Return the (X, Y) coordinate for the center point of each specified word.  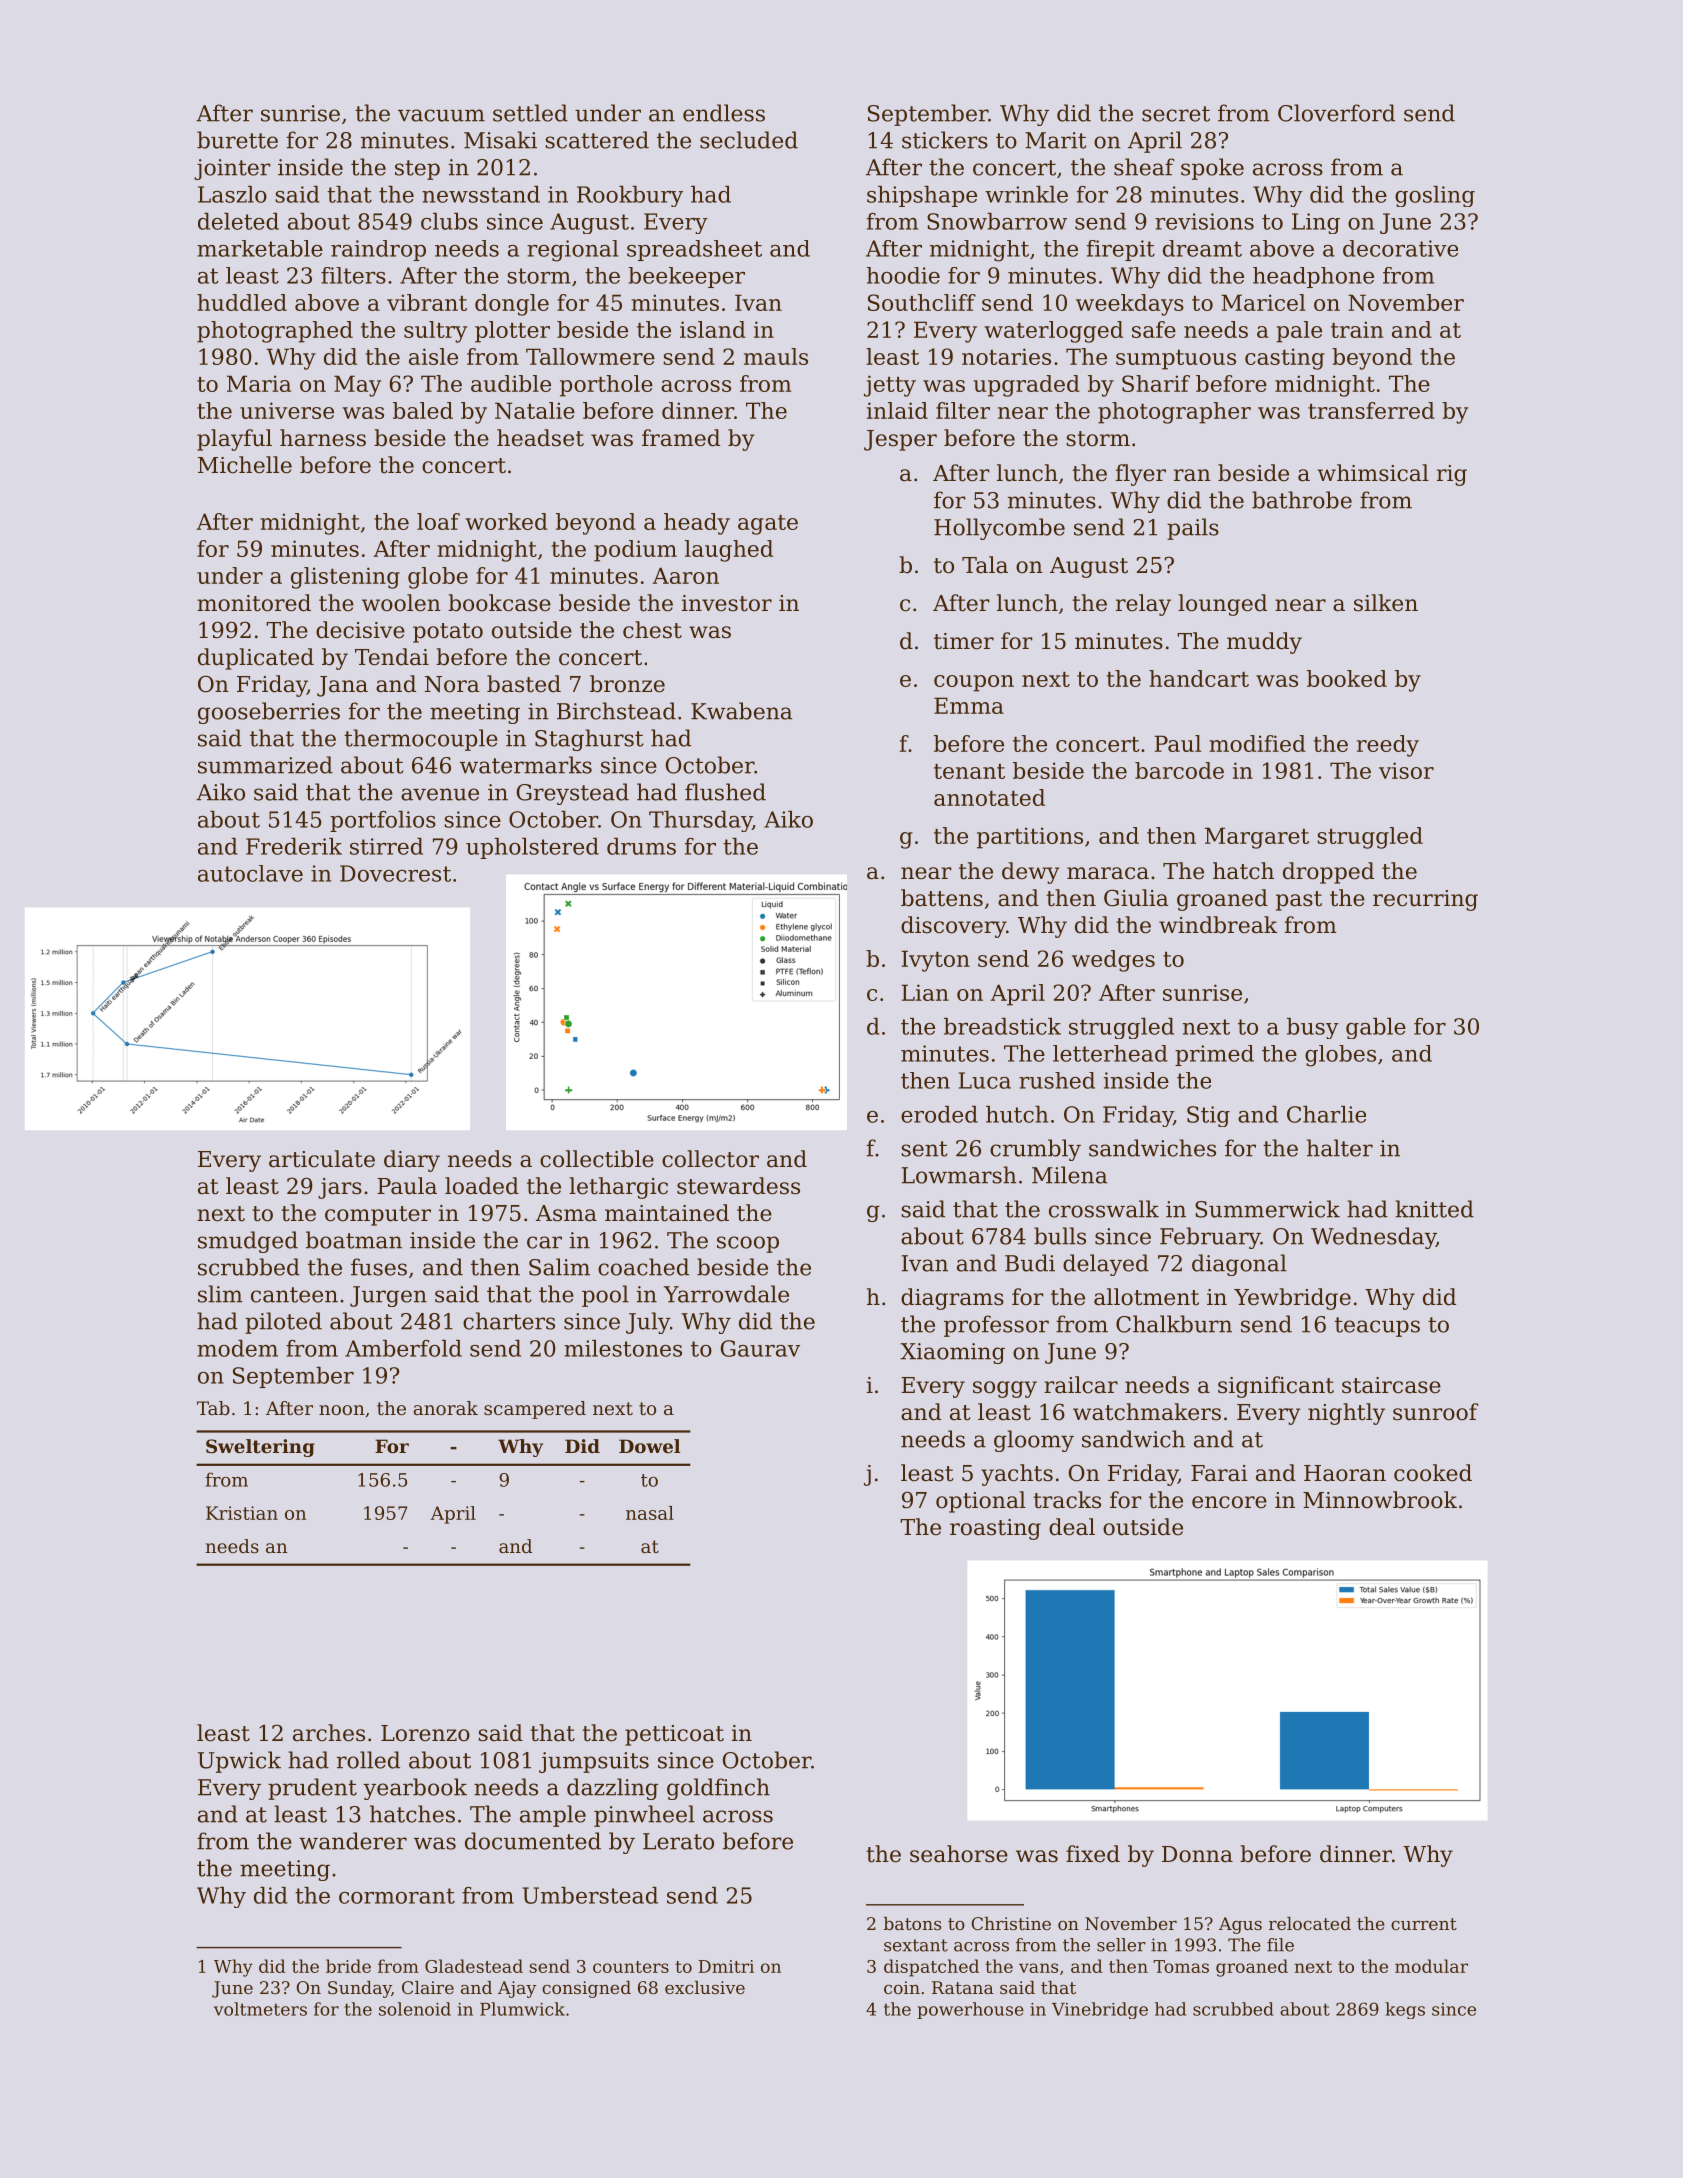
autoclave (250, 873)
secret (1176, 114)
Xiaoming (952, 1353)
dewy (1031, 873)
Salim (559, 1267)
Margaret (1257, 838)
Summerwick (1267, 1209)
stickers (945, 140)
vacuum (441, 115)
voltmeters (260, 2009)
